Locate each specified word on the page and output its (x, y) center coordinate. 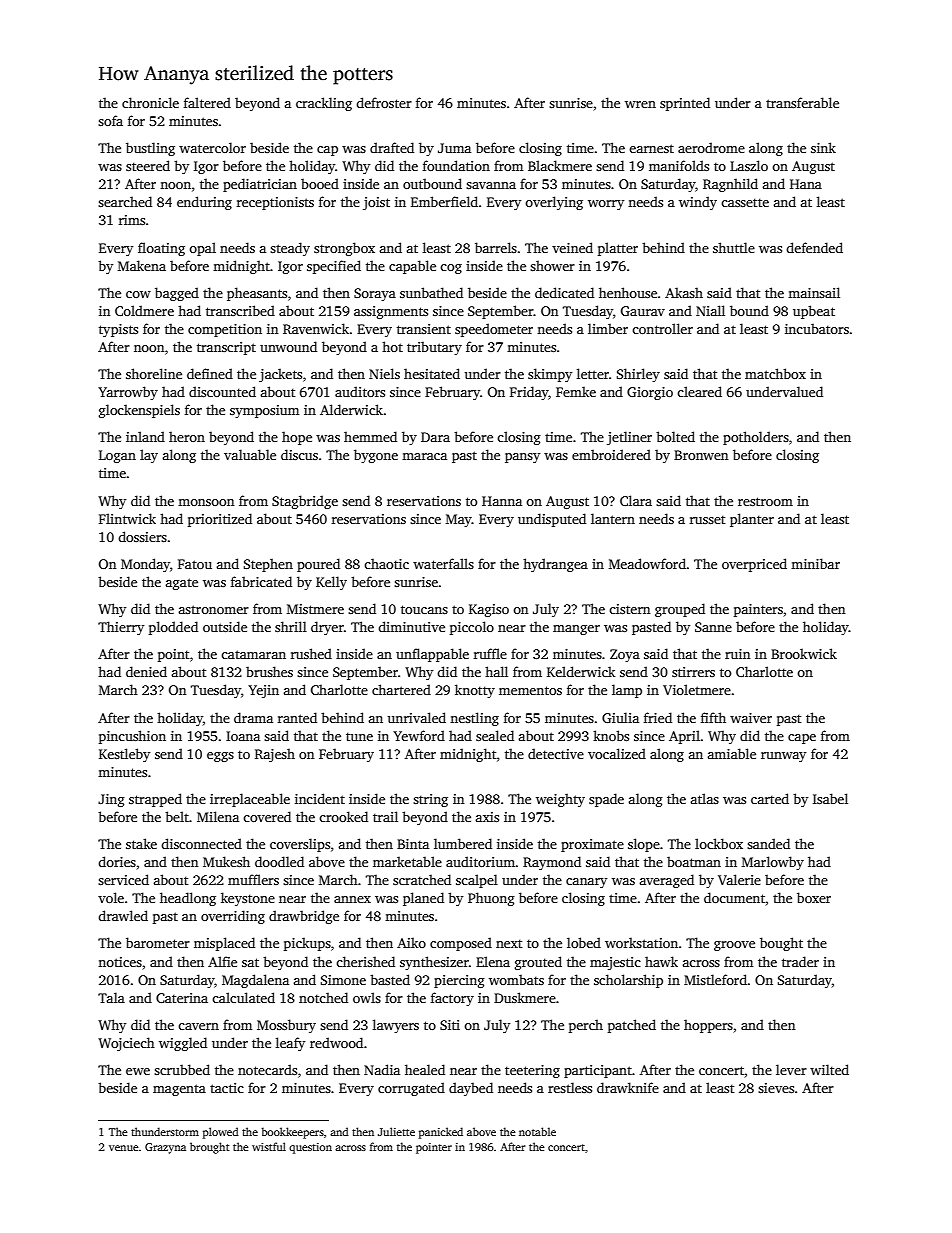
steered (148, 165)
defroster (384, 102)
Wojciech (126, 1044)
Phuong (491, 899)
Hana (806, 184)
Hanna (502, 501)
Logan (117, 456)
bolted (675, 436)
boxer (814, 897)
